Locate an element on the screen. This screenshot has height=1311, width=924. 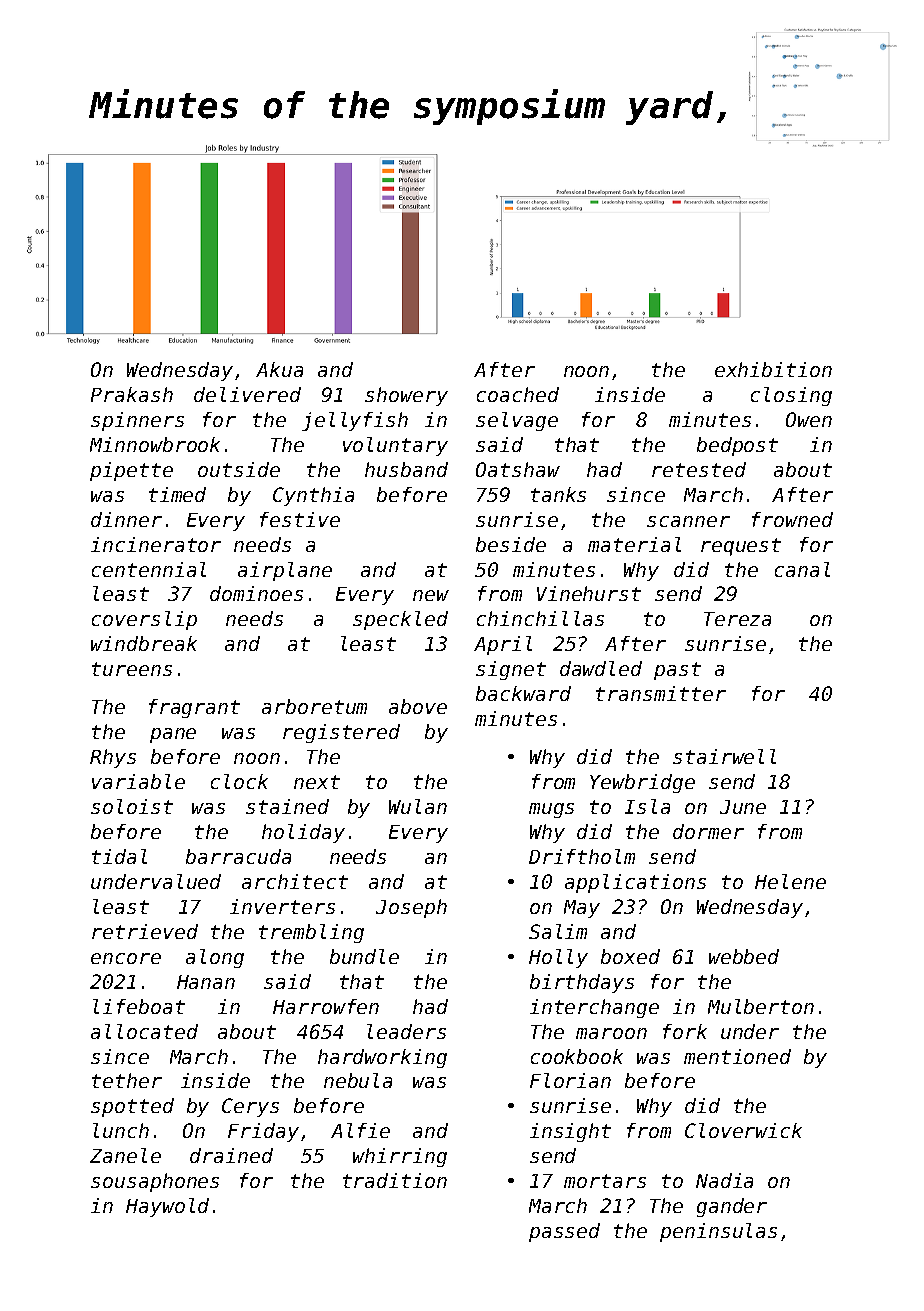
centennial is located at coordinates (149, 569).
